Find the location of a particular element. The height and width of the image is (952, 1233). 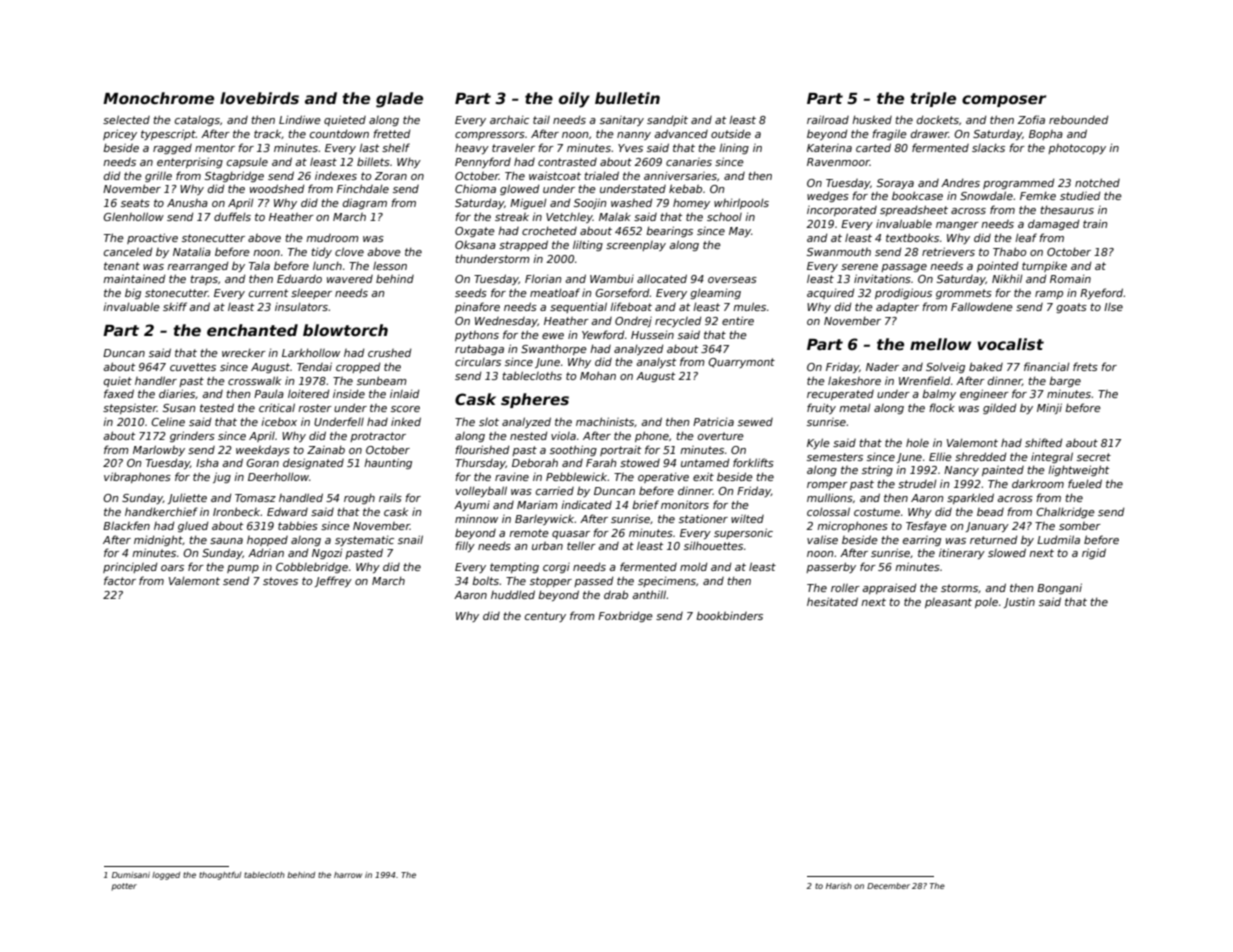

woodshed is located at coordinates (277, 188).
